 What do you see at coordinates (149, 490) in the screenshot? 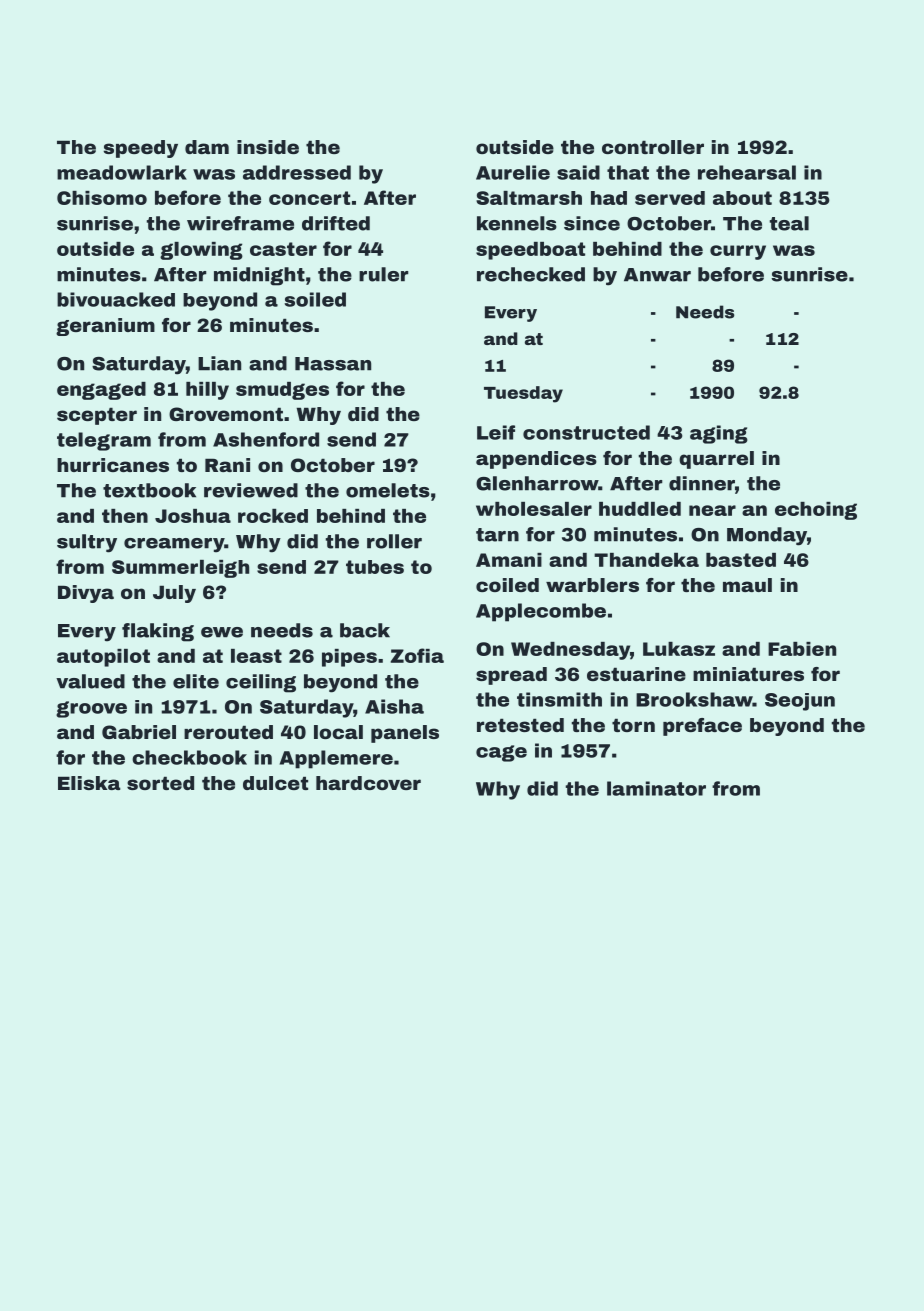
I see `textbook` at bounding box center [149, 490].
